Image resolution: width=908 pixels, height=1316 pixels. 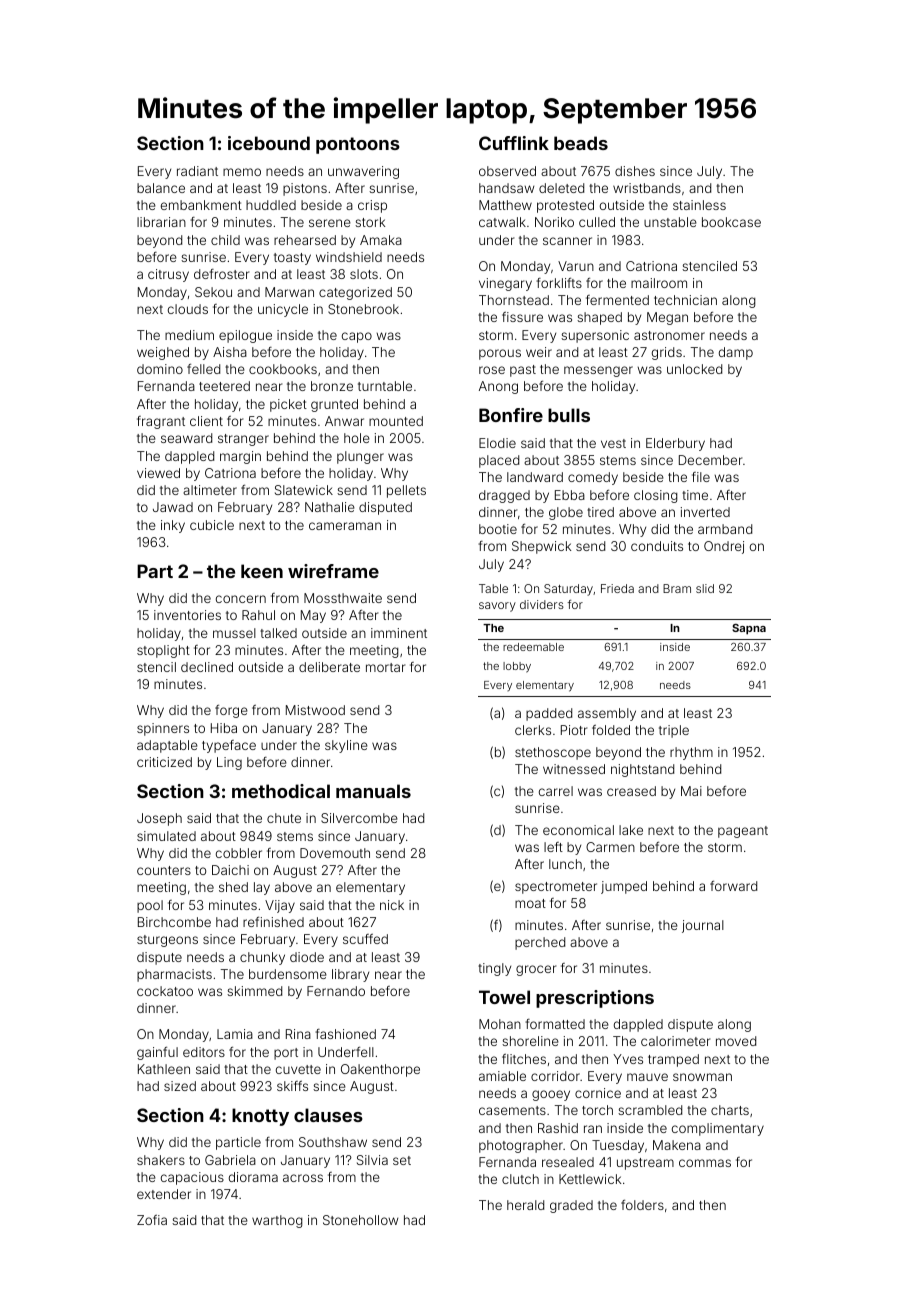 What do you see at coordinates (197, 171) in the image?
I see `radiant` at bounding box center [197, 171].
